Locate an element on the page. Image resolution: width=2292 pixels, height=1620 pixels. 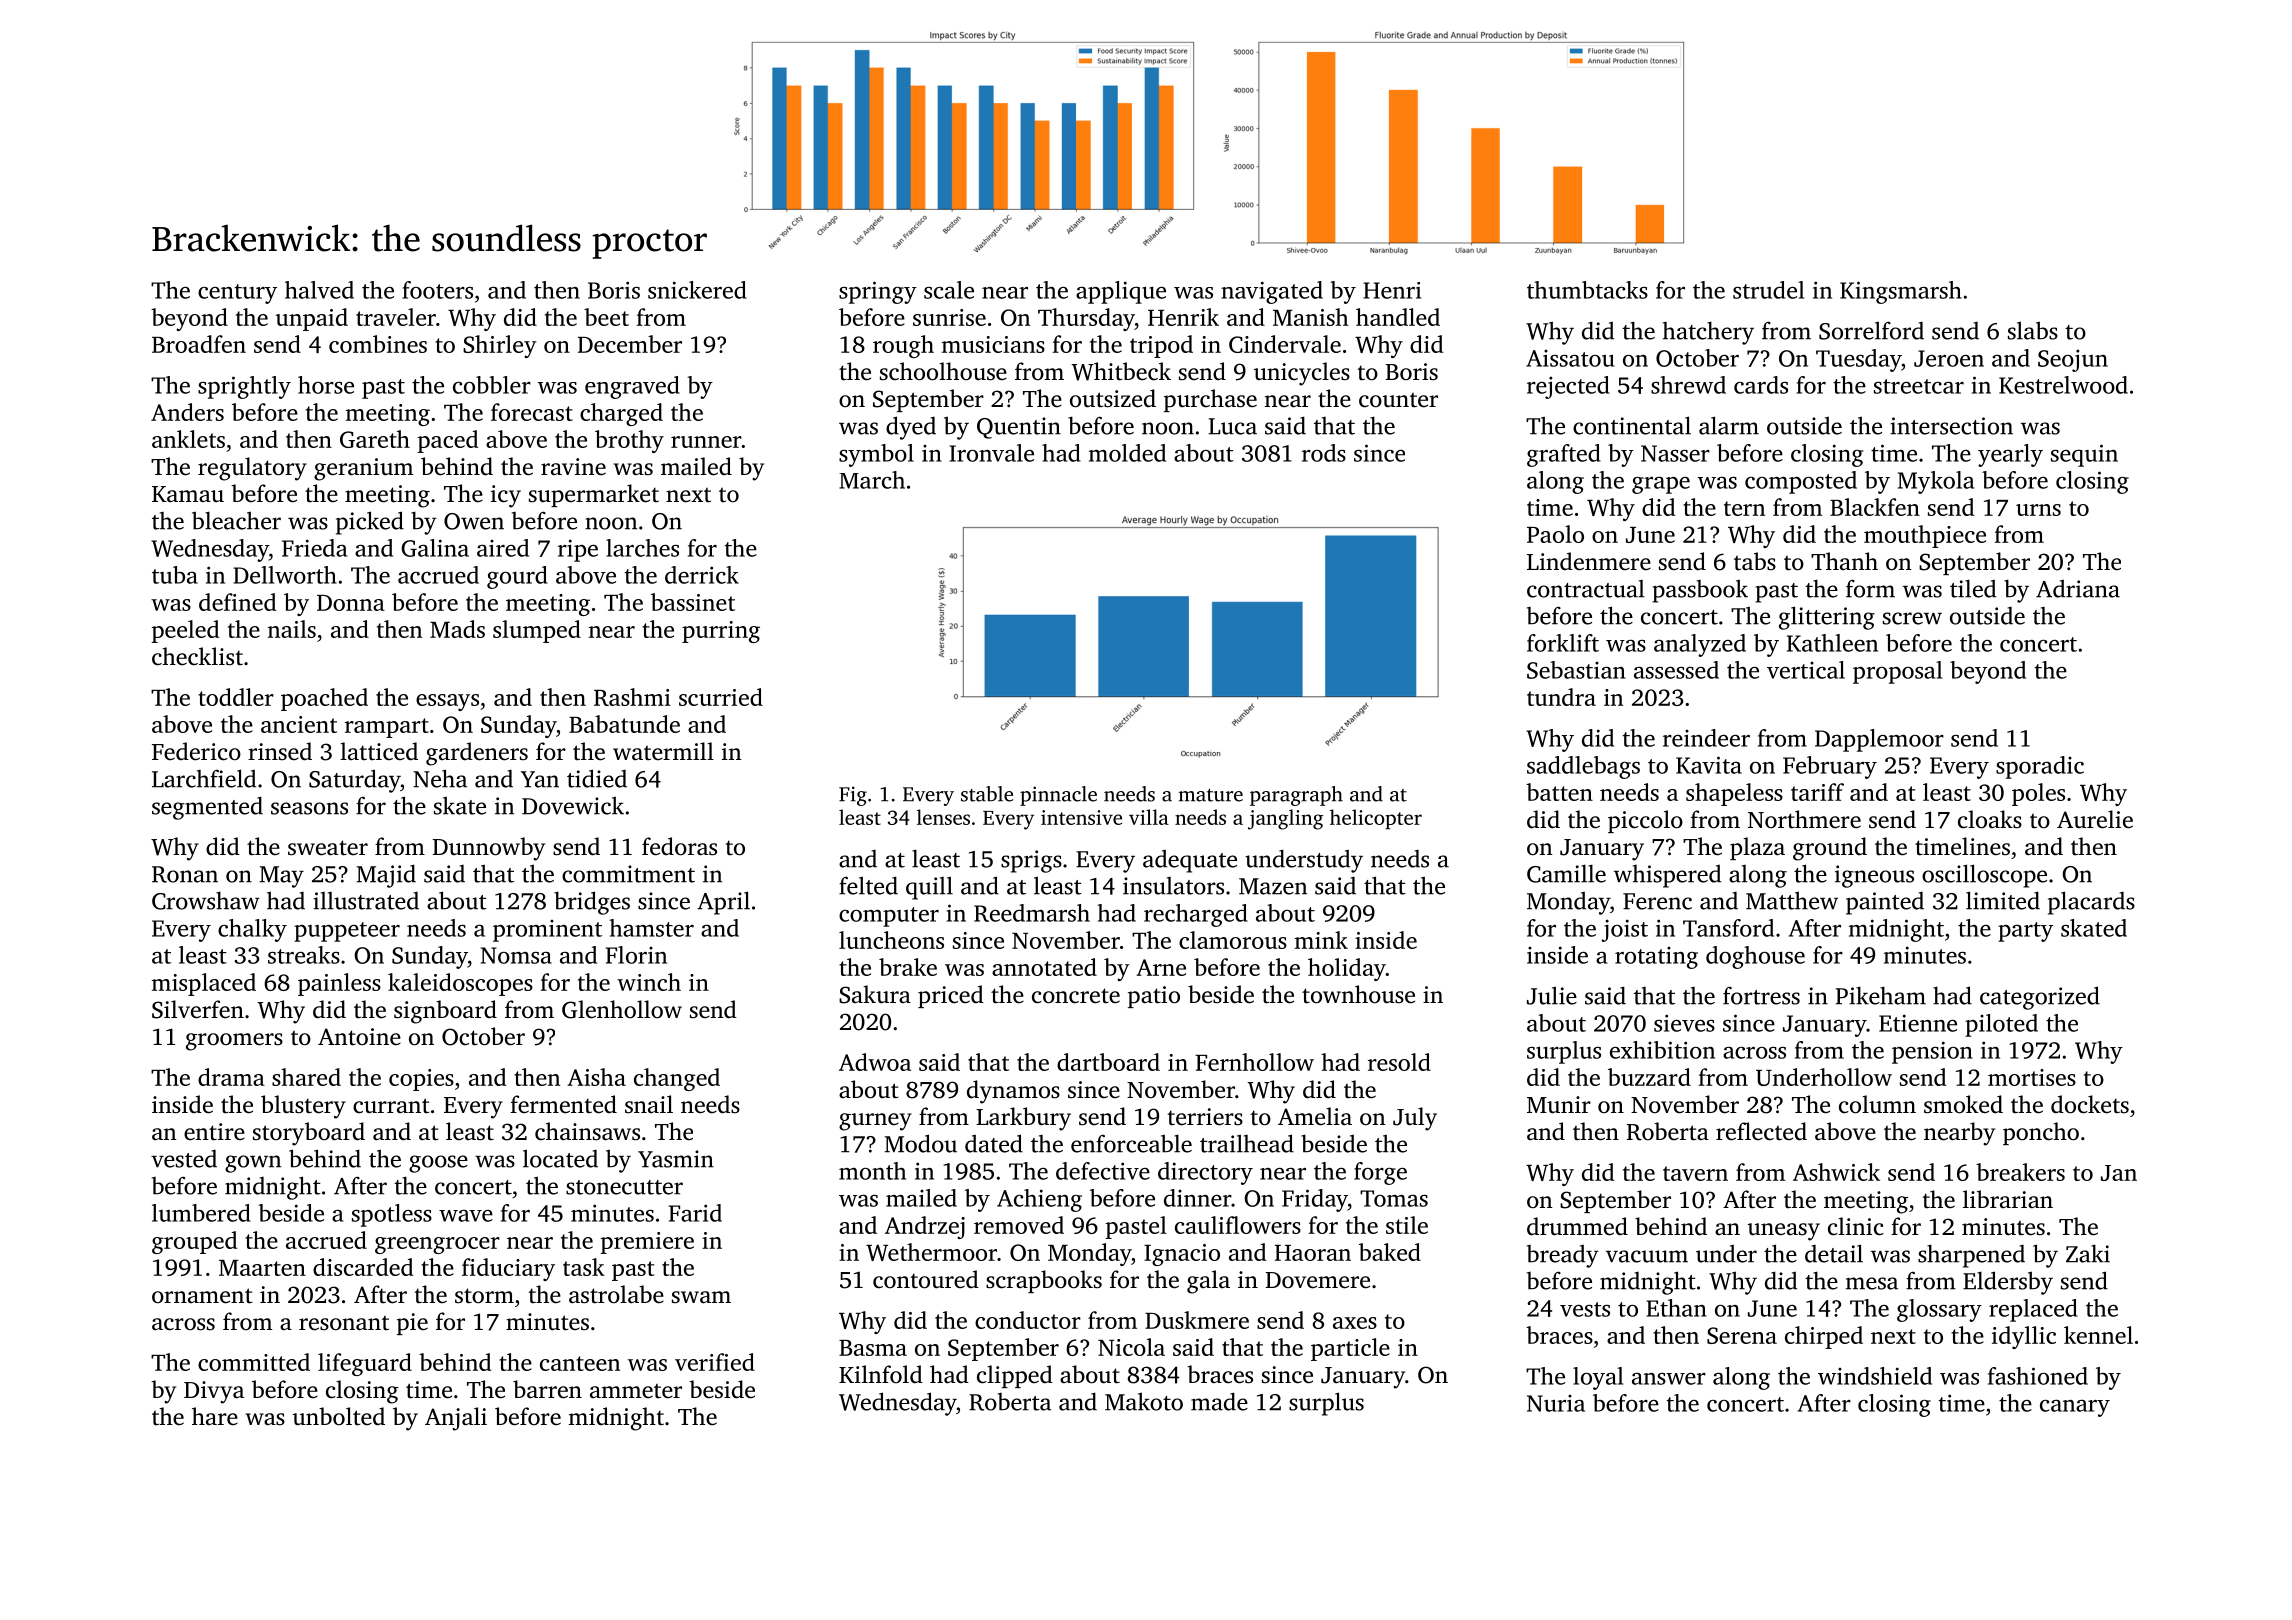
Divya is located at coordinates (214, 1392).
